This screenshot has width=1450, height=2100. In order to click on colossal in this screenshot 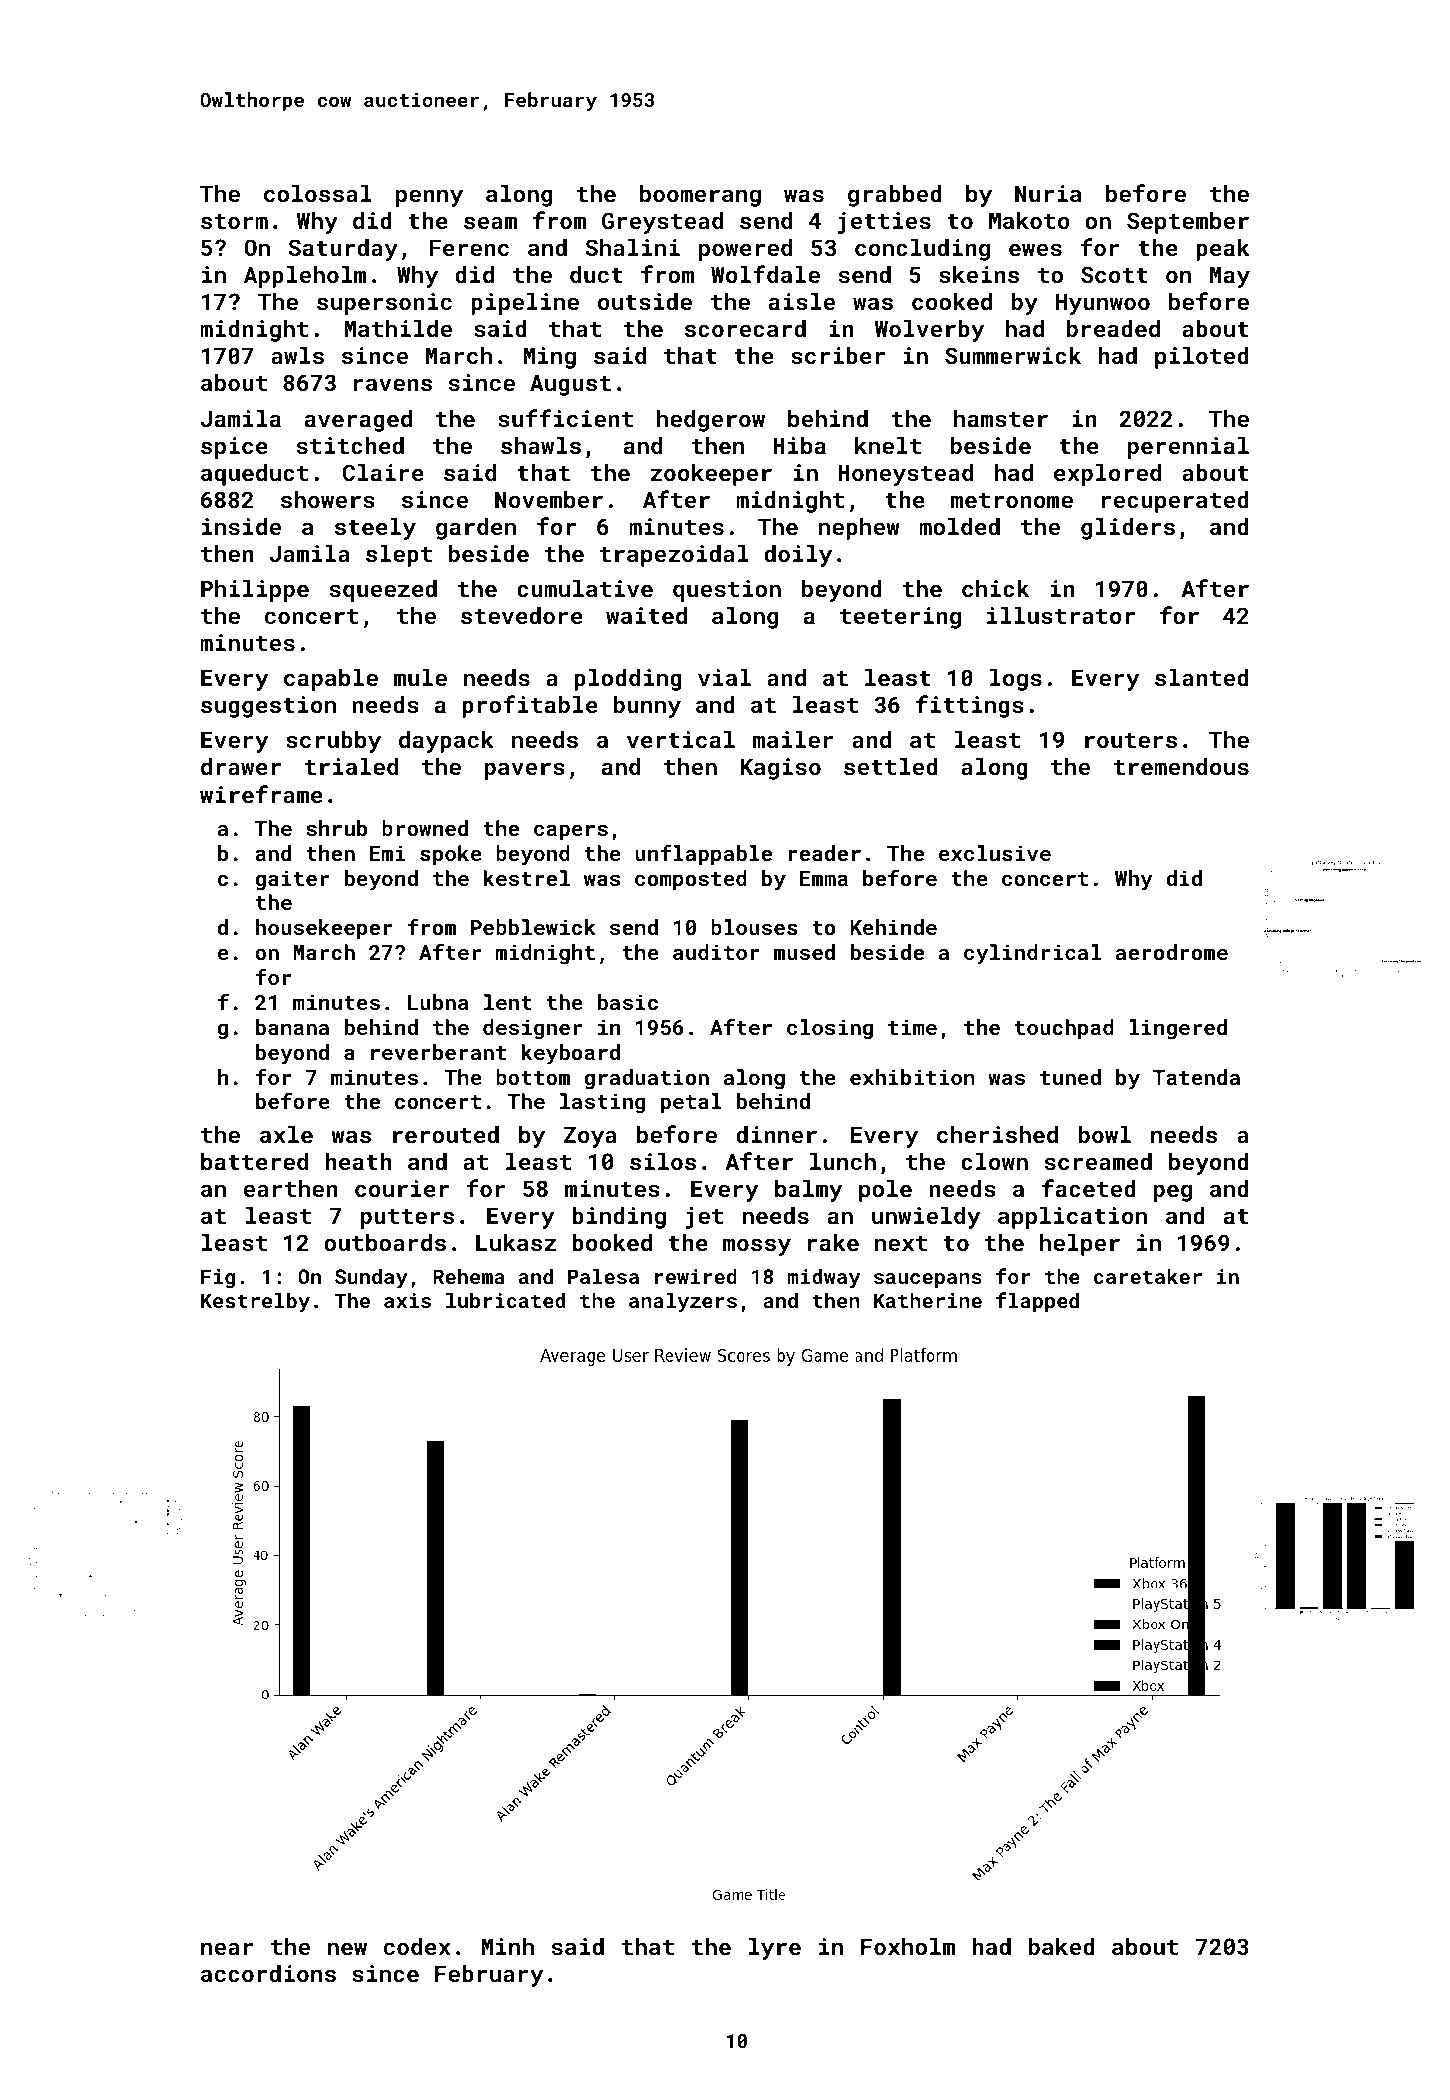, I will do `click(318, 193)`.
